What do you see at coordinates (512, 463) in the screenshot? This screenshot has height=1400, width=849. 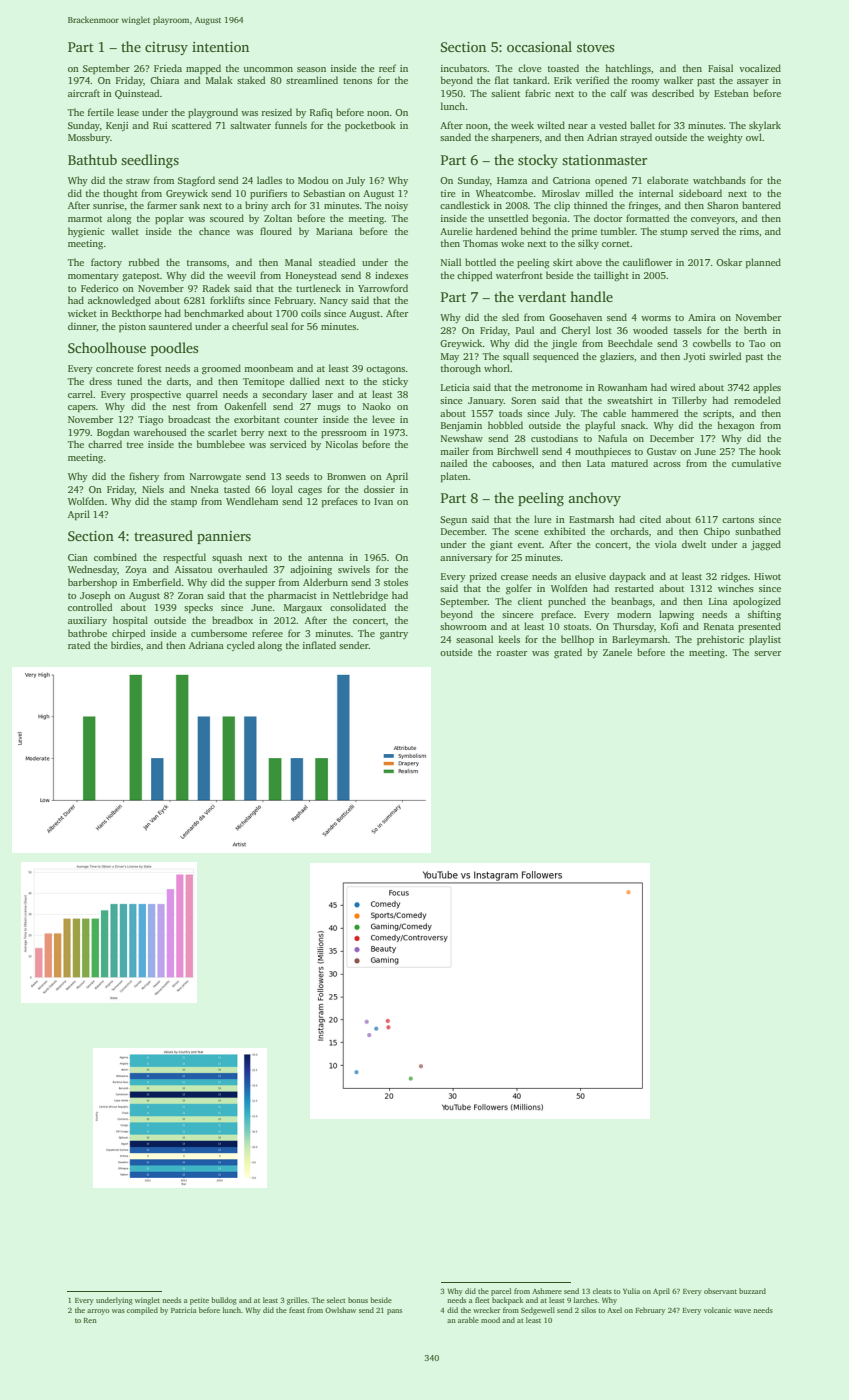 I see `cabooses` at bounding box center [512, 463].
